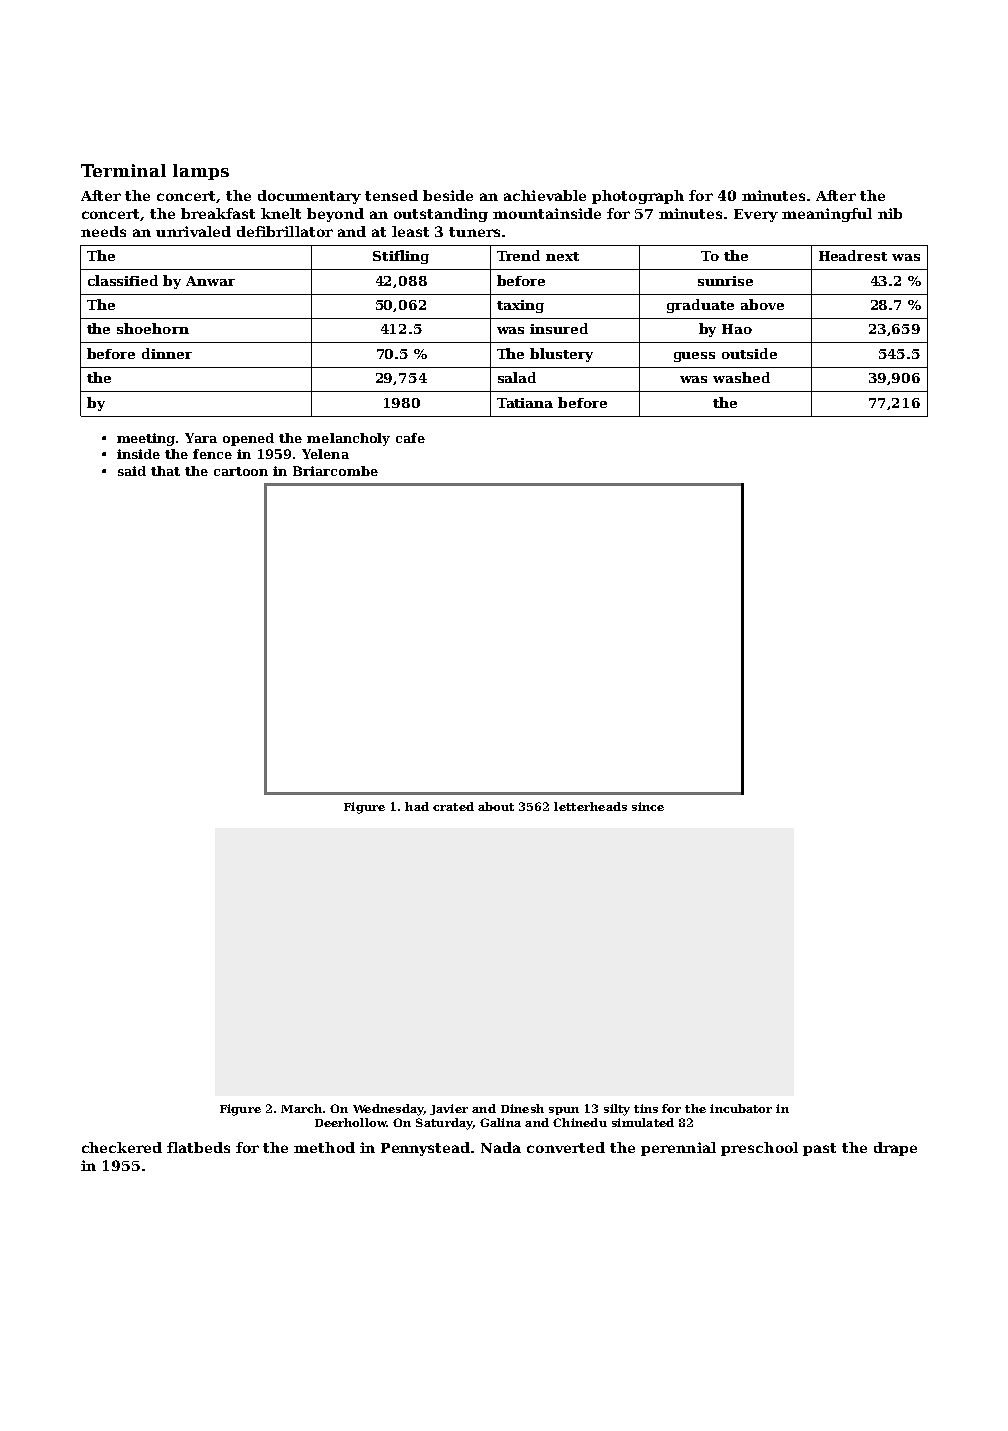 This screenshot has width=1008, height=1431. Describe the element at coordinates (193, 231) in the screenshot. I see `unrivaled` at that location.
